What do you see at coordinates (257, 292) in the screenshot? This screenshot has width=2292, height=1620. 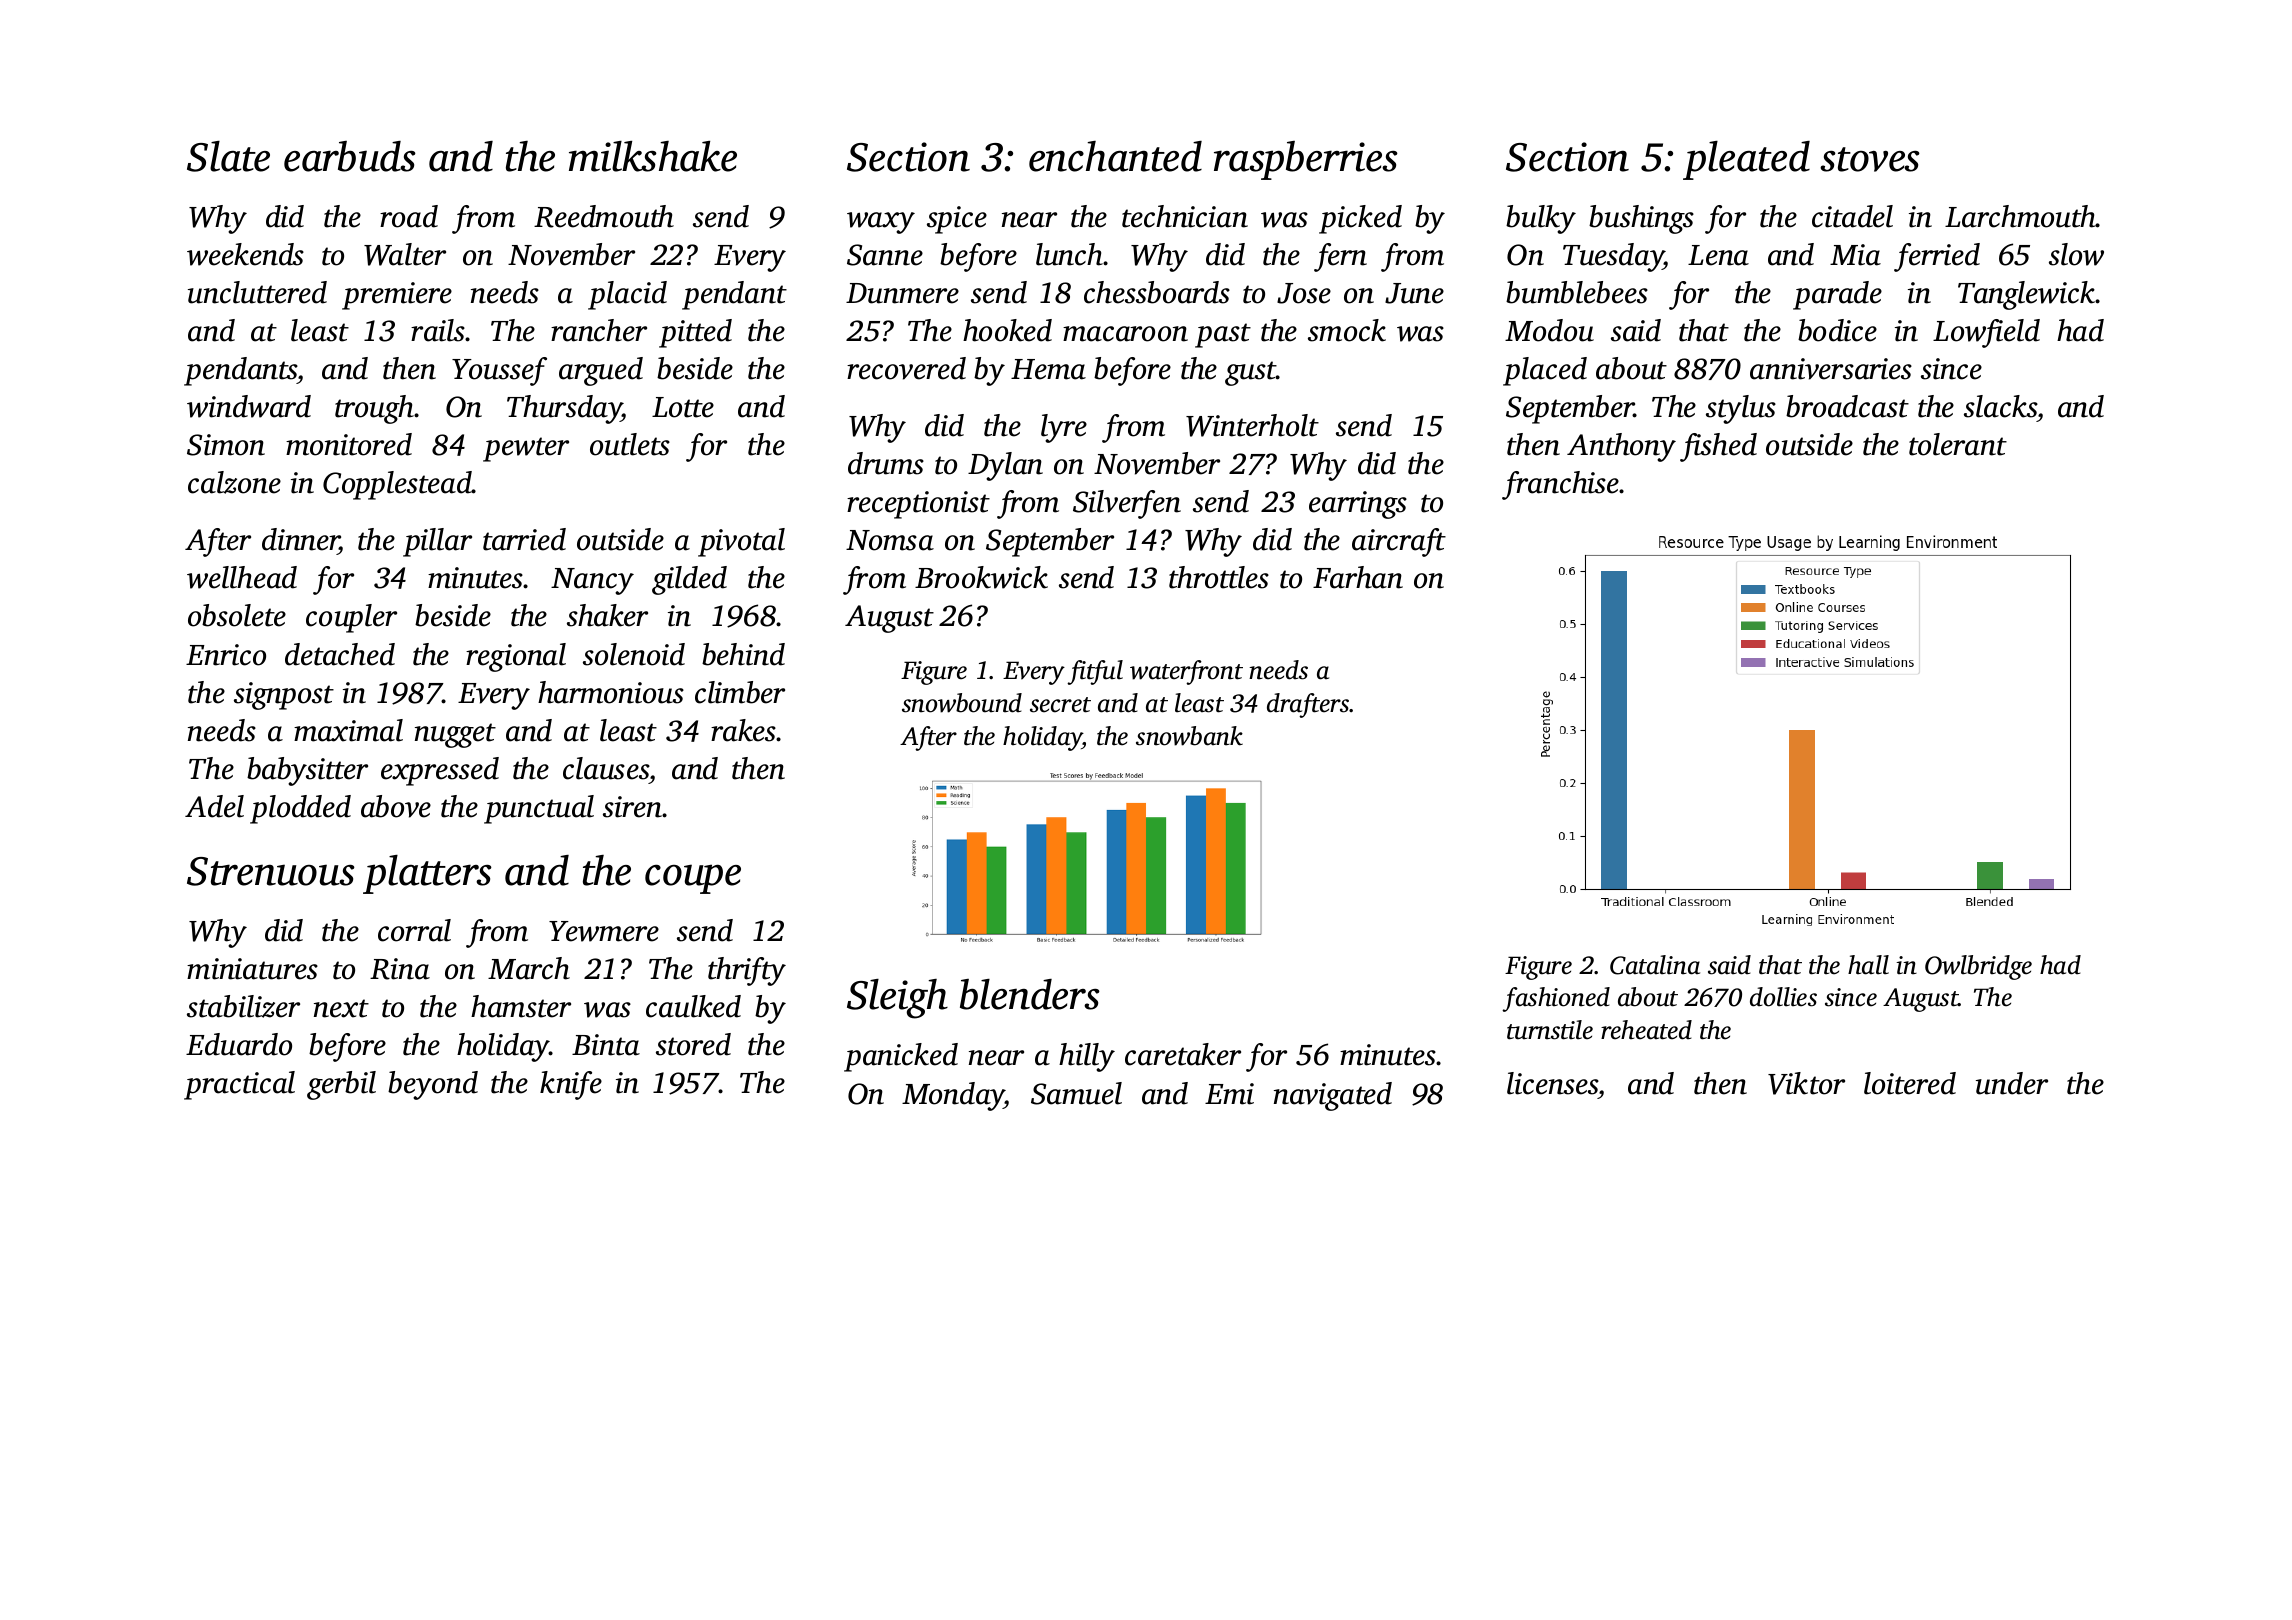 I see `uncluttered` at bounding box center [257, 292].
